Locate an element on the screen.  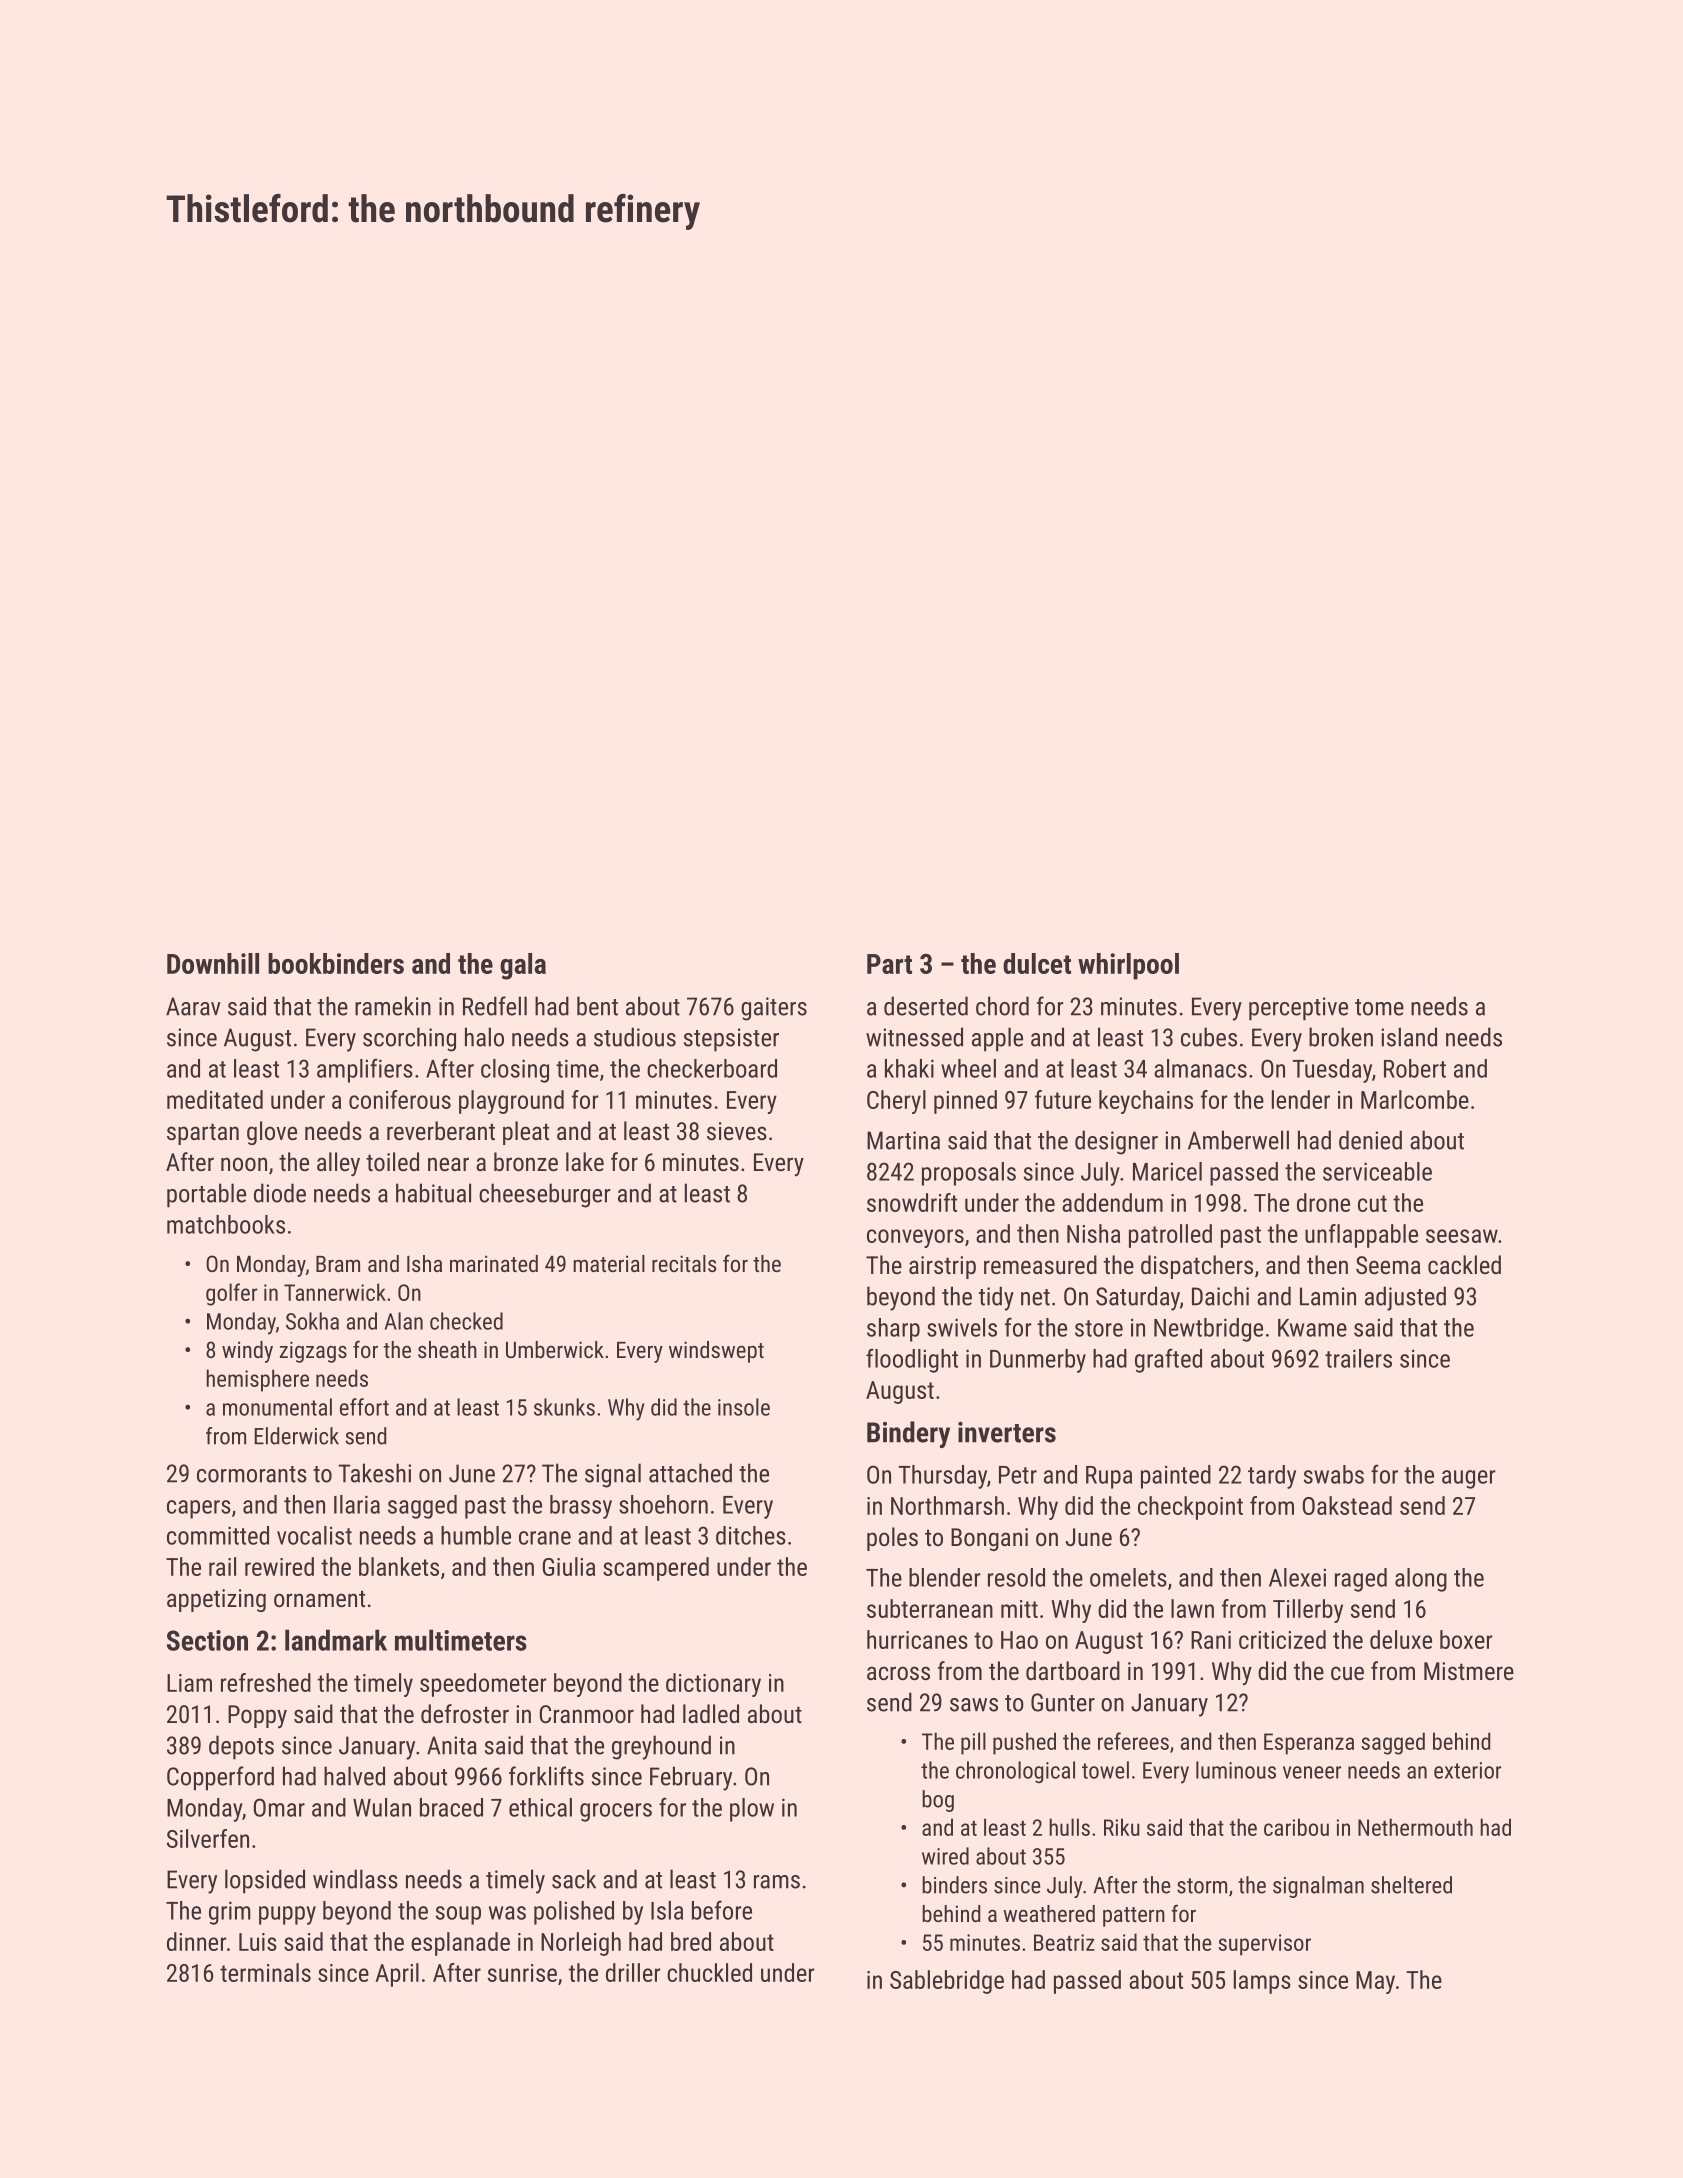
scorching is located at coordinates (409, 1039).
